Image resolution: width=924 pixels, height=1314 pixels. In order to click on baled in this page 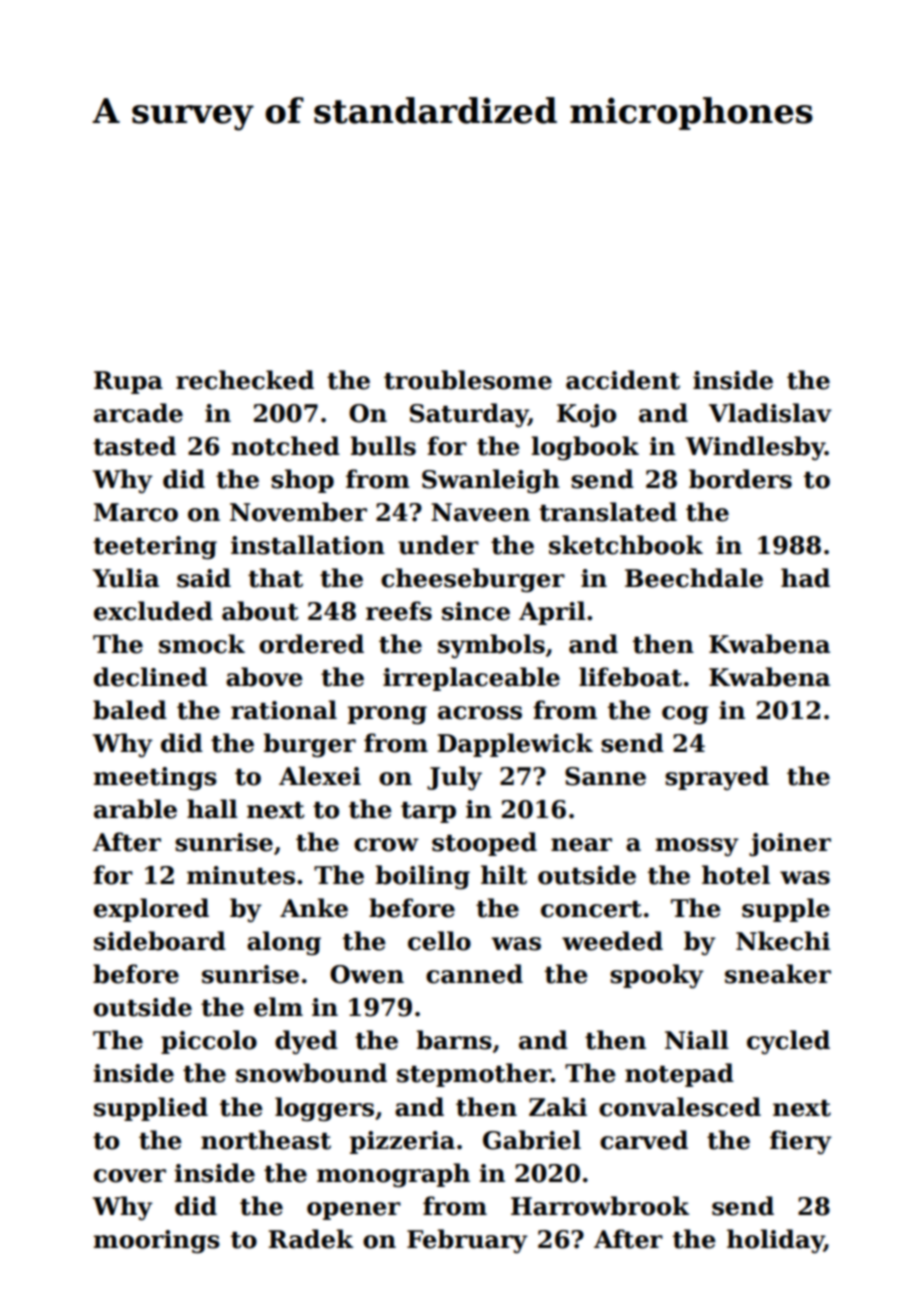, I will do `click(130, 710)`.
